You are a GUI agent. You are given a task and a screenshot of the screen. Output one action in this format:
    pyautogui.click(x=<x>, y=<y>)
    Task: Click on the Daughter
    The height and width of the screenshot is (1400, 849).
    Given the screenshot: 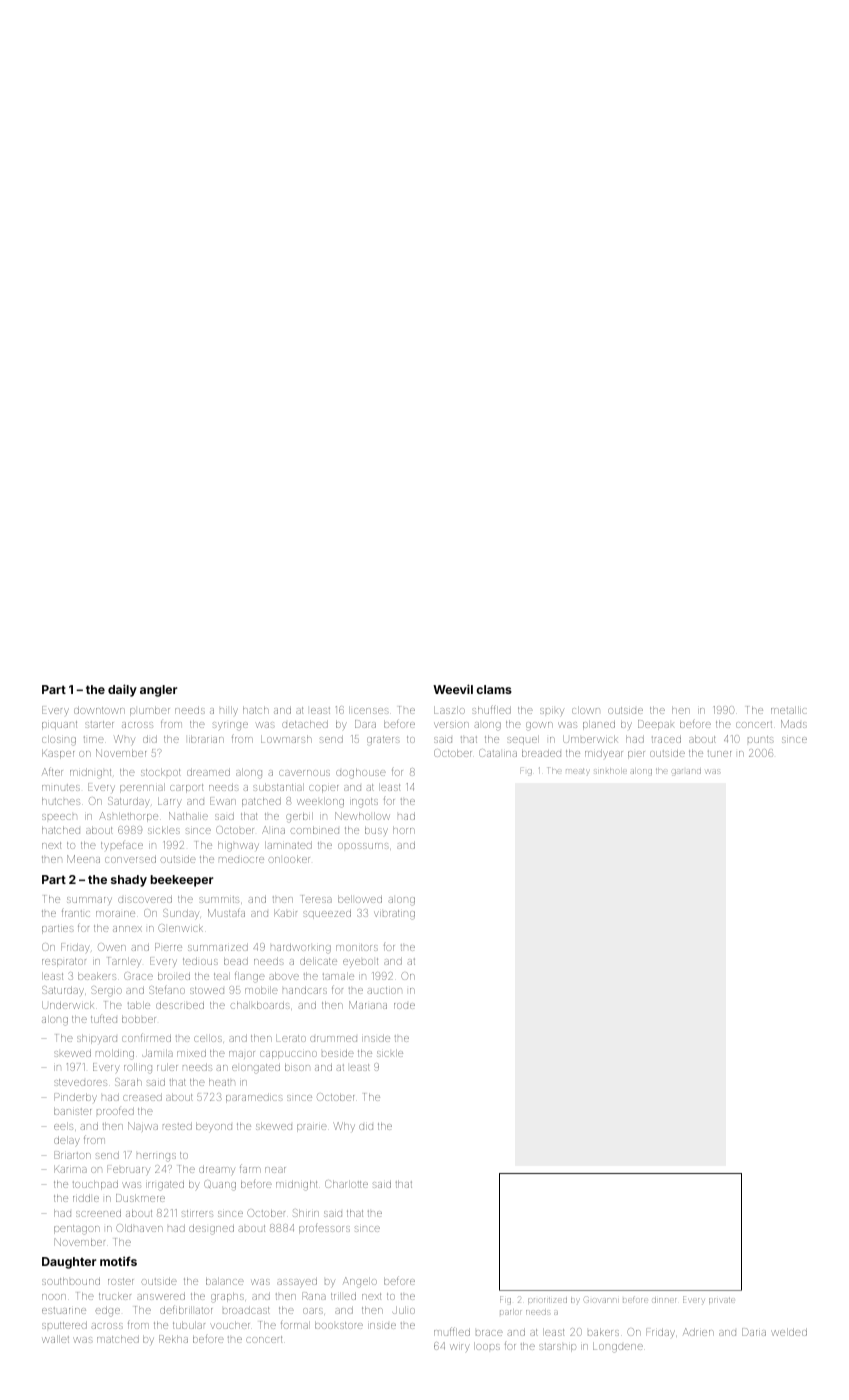 What is the action you would take?
    pyautogui.click(x=69, y=1263)
